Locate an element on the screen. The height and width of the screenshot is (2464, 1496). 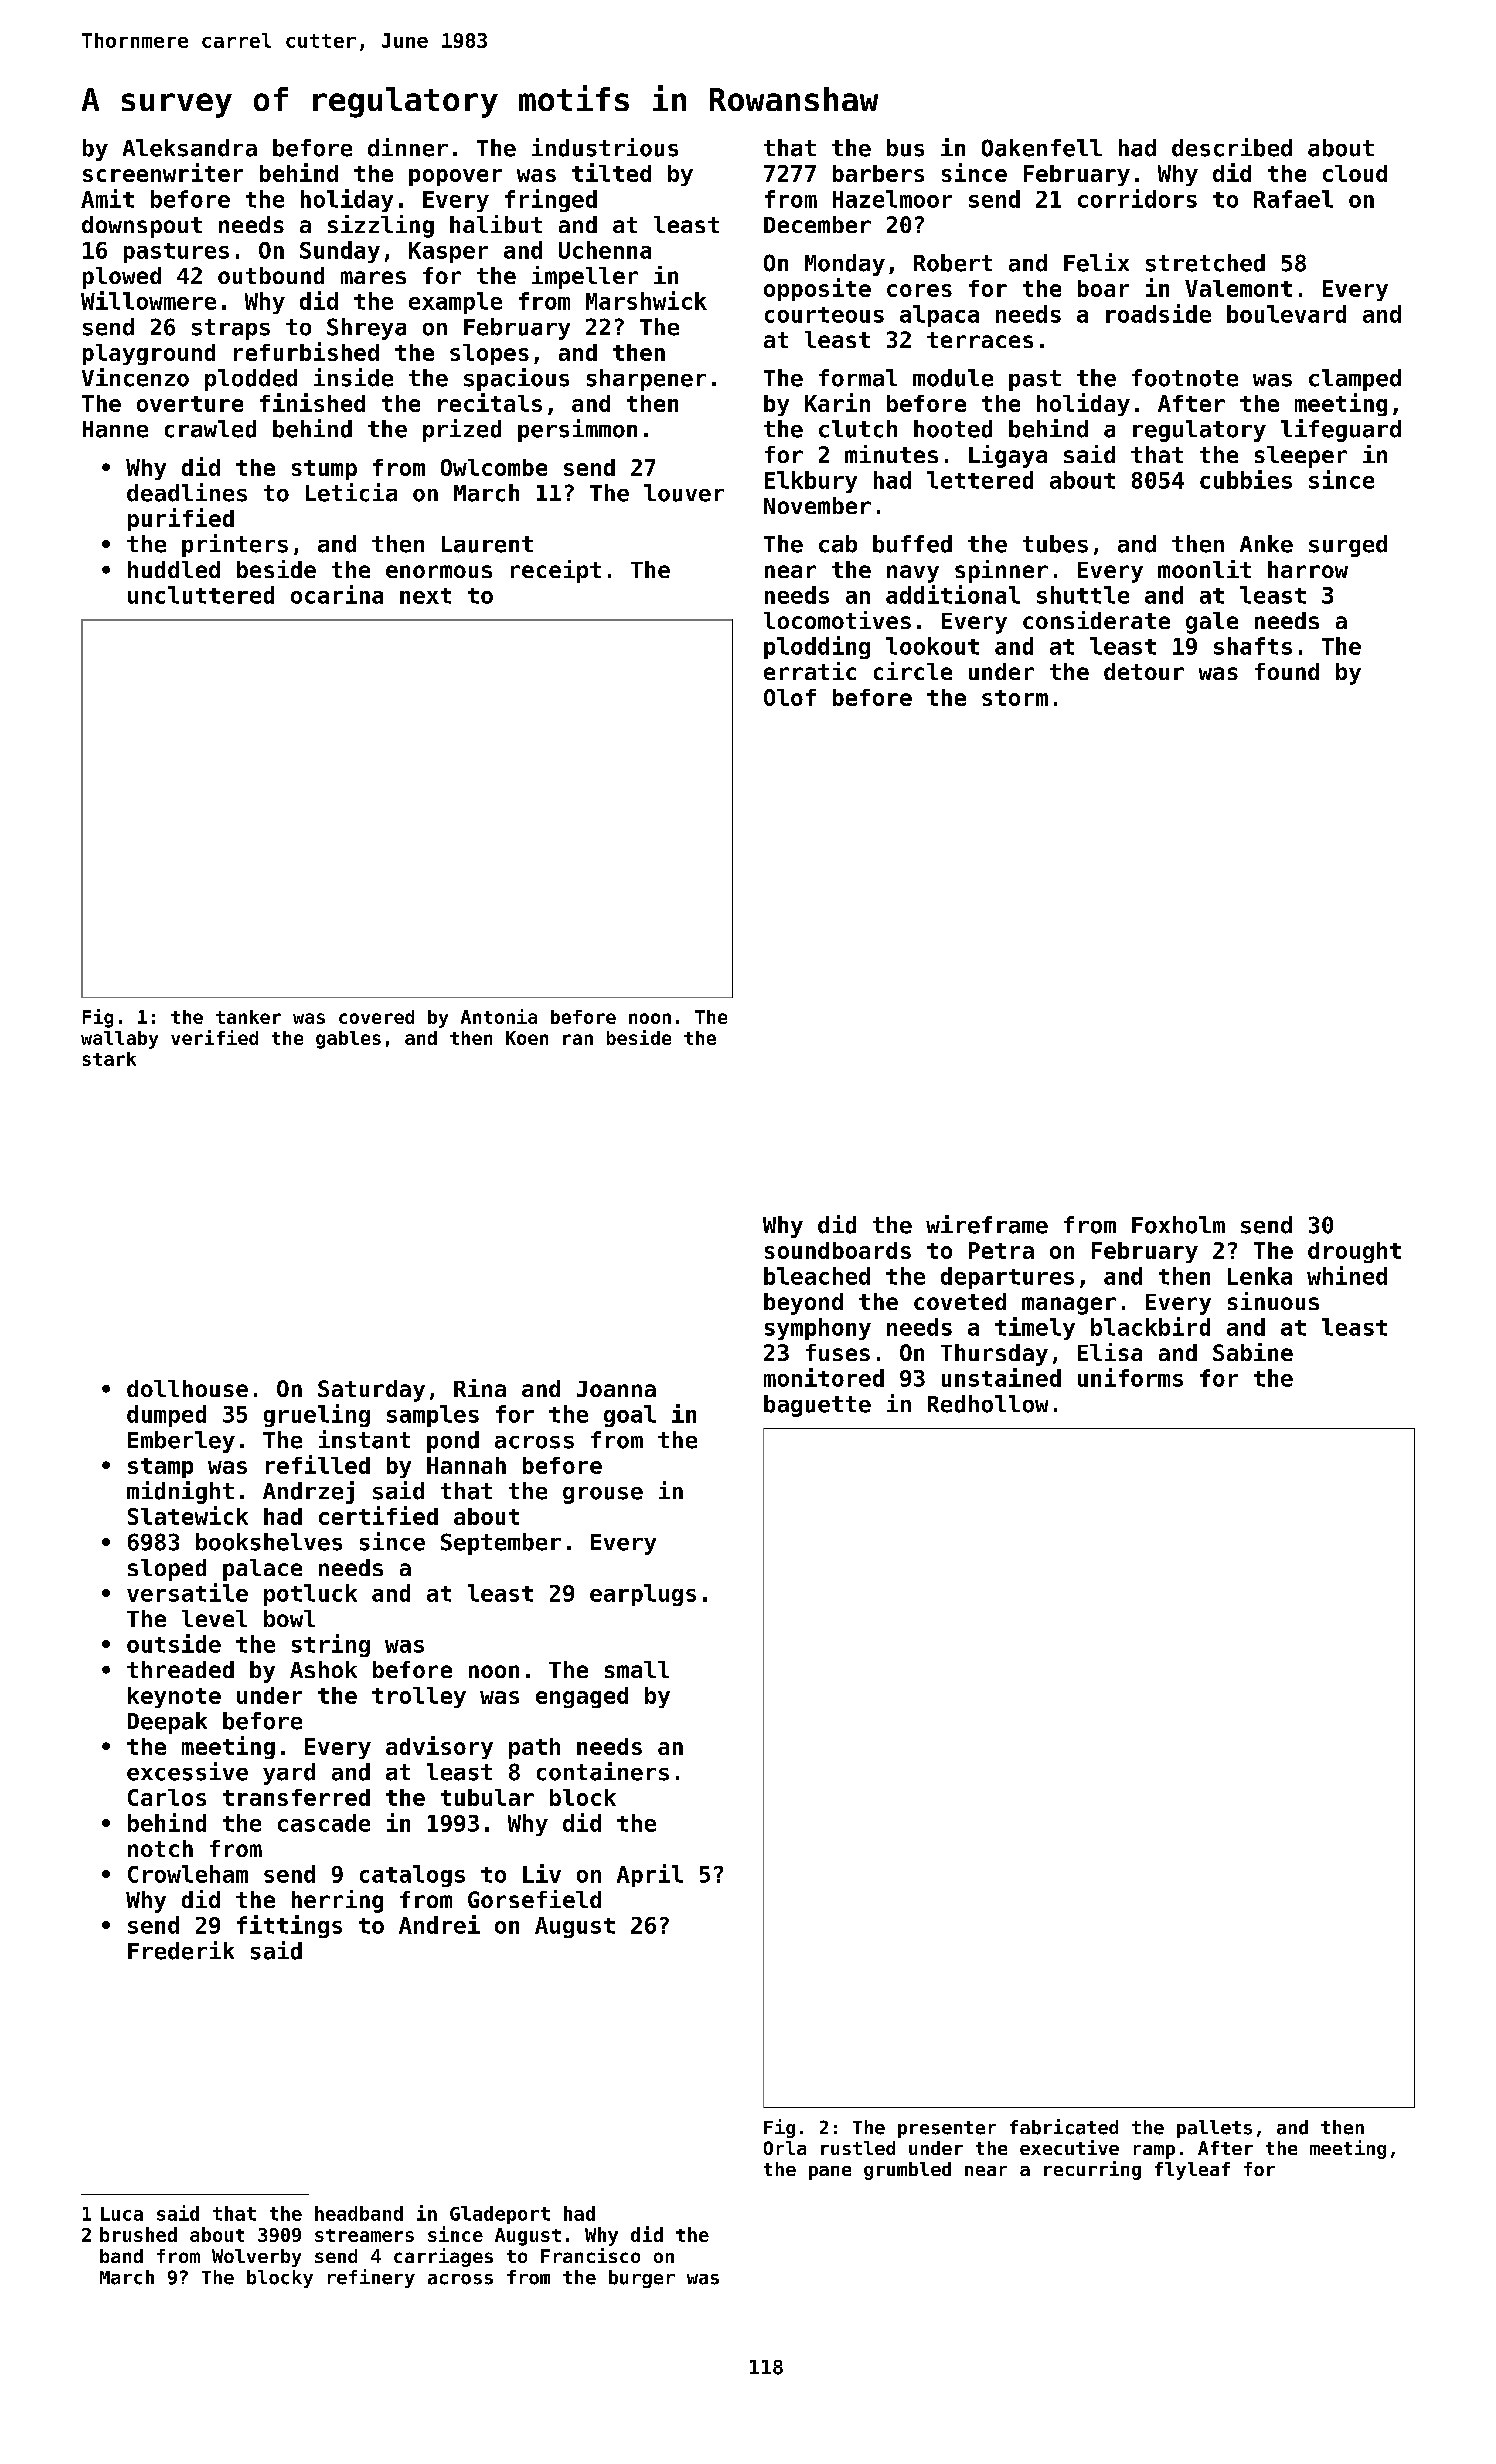
described is located at coordinates (1232, 147).
